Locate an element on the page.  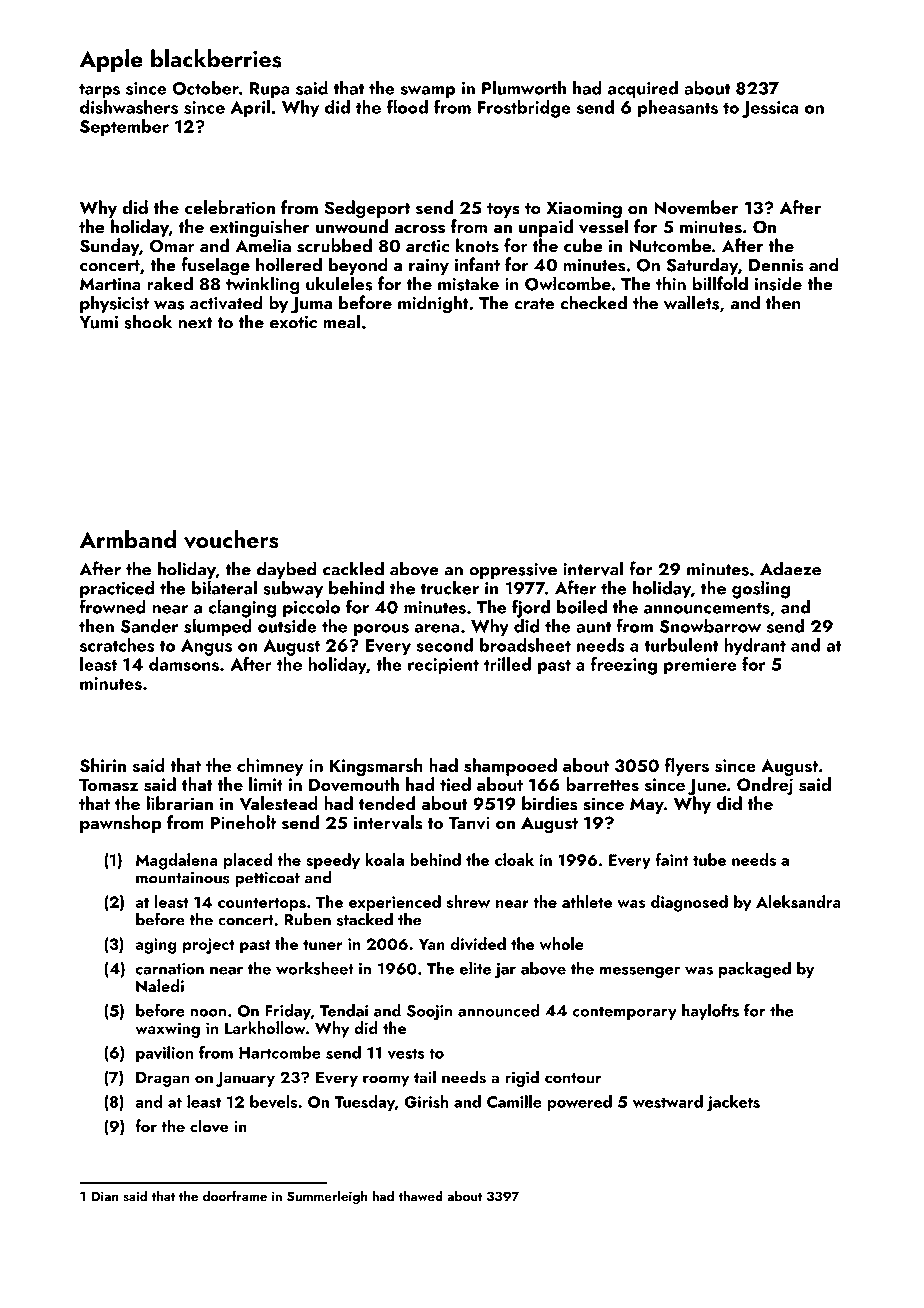
messenger is located at coordinates (640, 972).
